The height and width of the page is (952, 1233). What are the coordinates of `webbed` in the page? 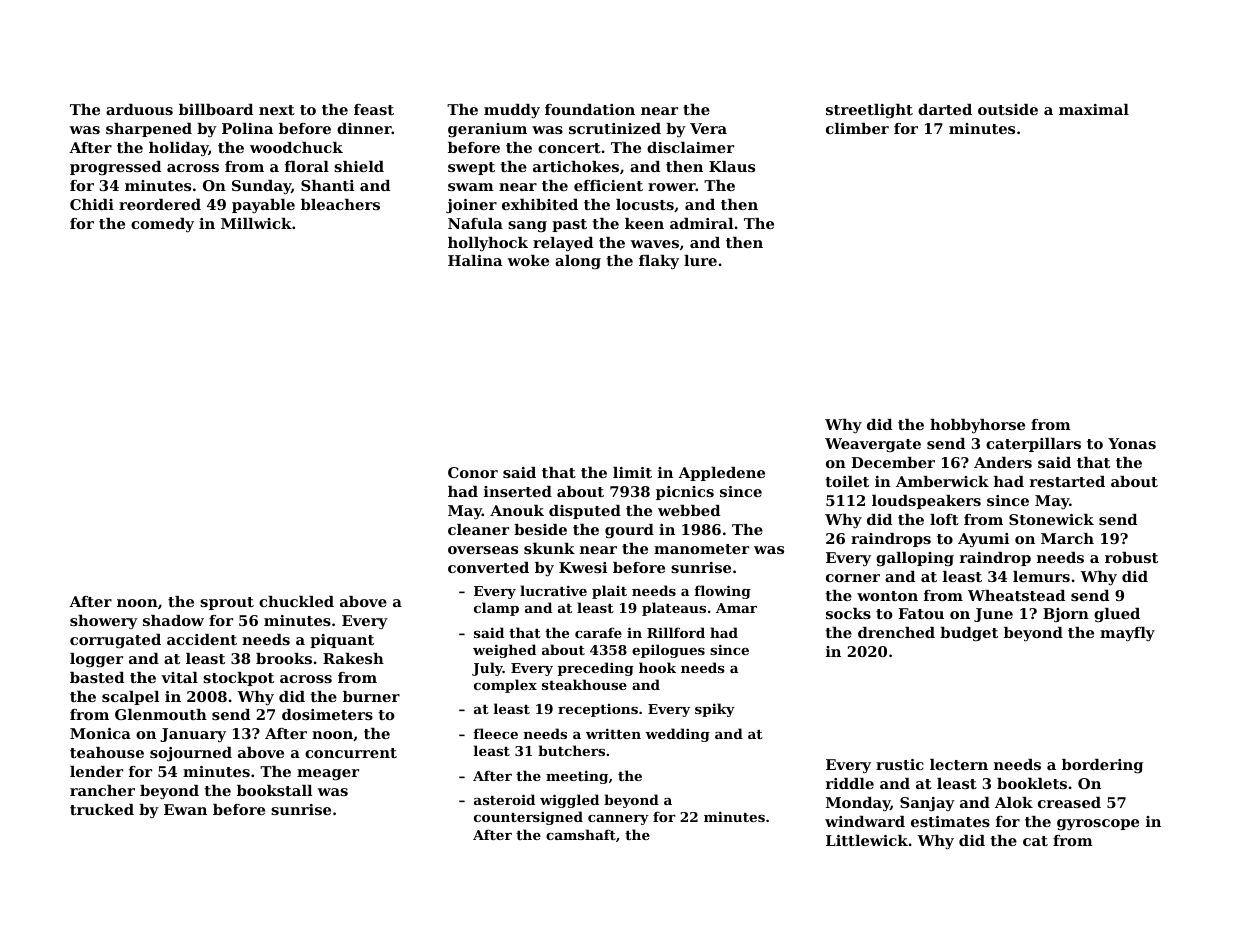 It's located at (689, 510).
